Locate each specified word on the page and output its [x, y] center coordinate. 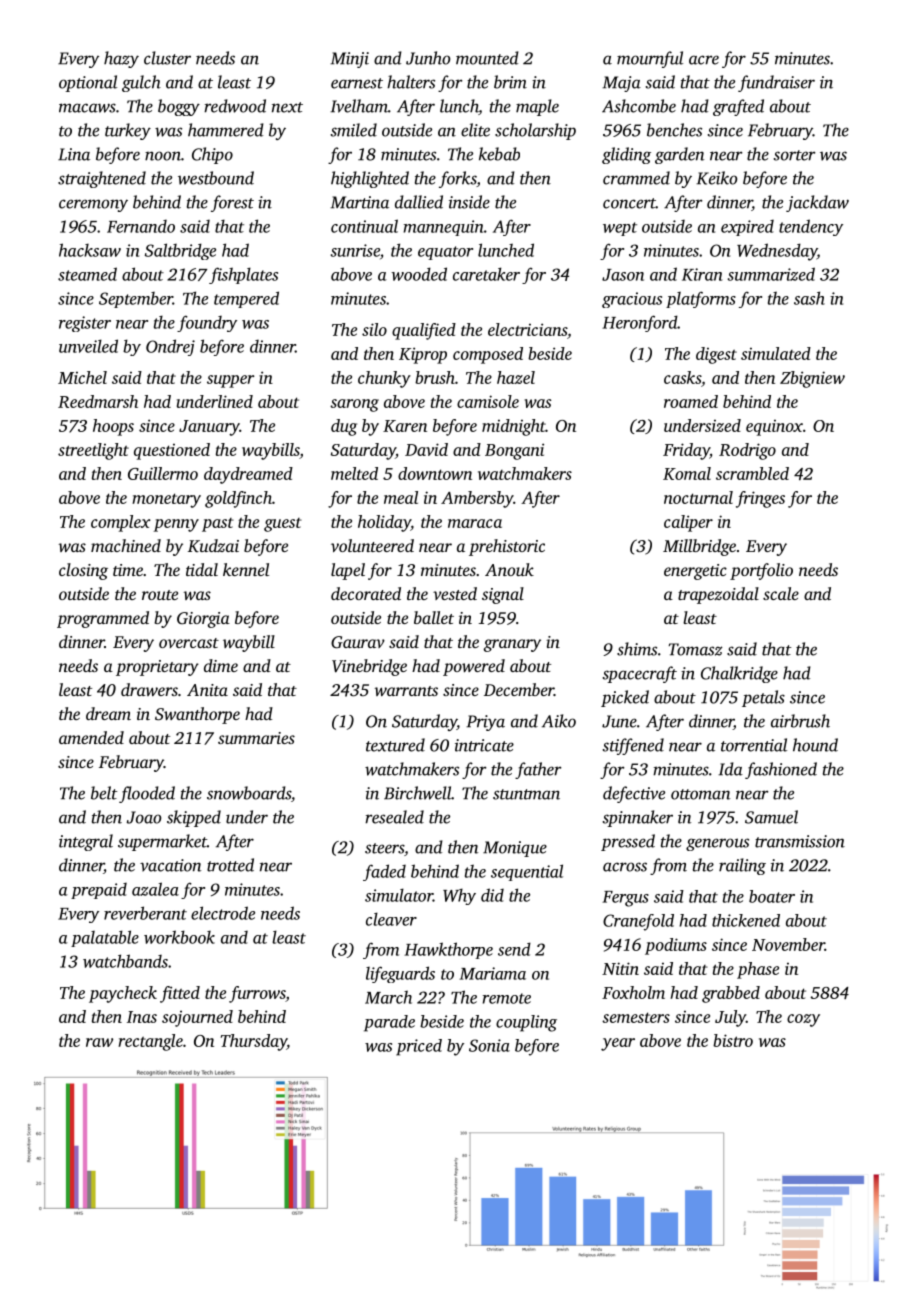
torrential [754, 745]
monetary [166, 500]
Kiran [702, 274]
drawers [149, 689]
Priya [485, 723]
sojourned [197, 1018]
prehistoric [507, 547]
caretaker [486, 274]
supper [231, 381]
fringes [760, 499]
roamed [691, 401]
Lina [74, 154]
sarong [354, 405]
